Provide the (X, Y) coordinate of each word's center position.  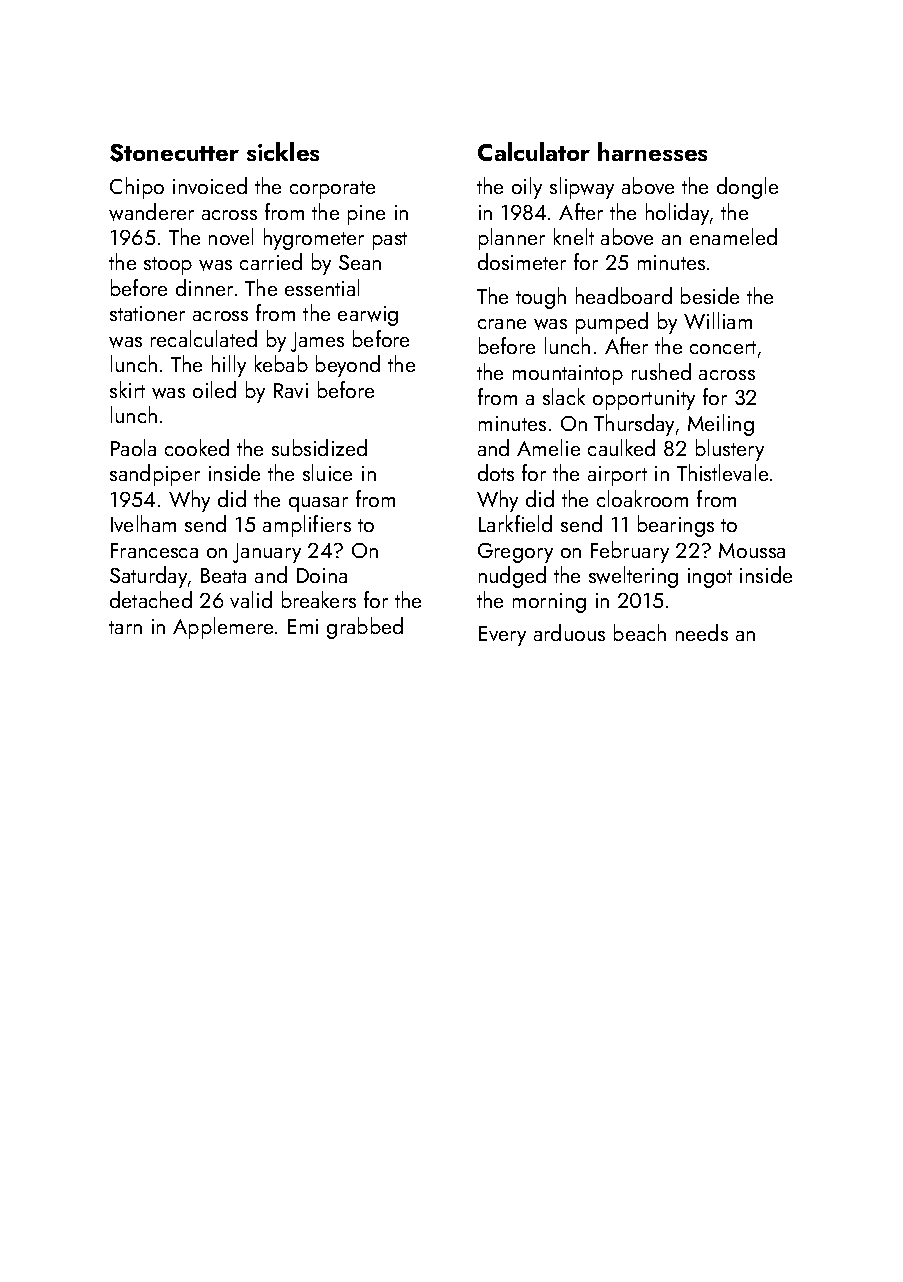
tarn (125, 627)
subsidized (319, 447)
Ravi (291, 390)
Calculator (534, 151)
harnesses (652, 151)
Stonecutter (174, 153)
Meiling (721, 425)
